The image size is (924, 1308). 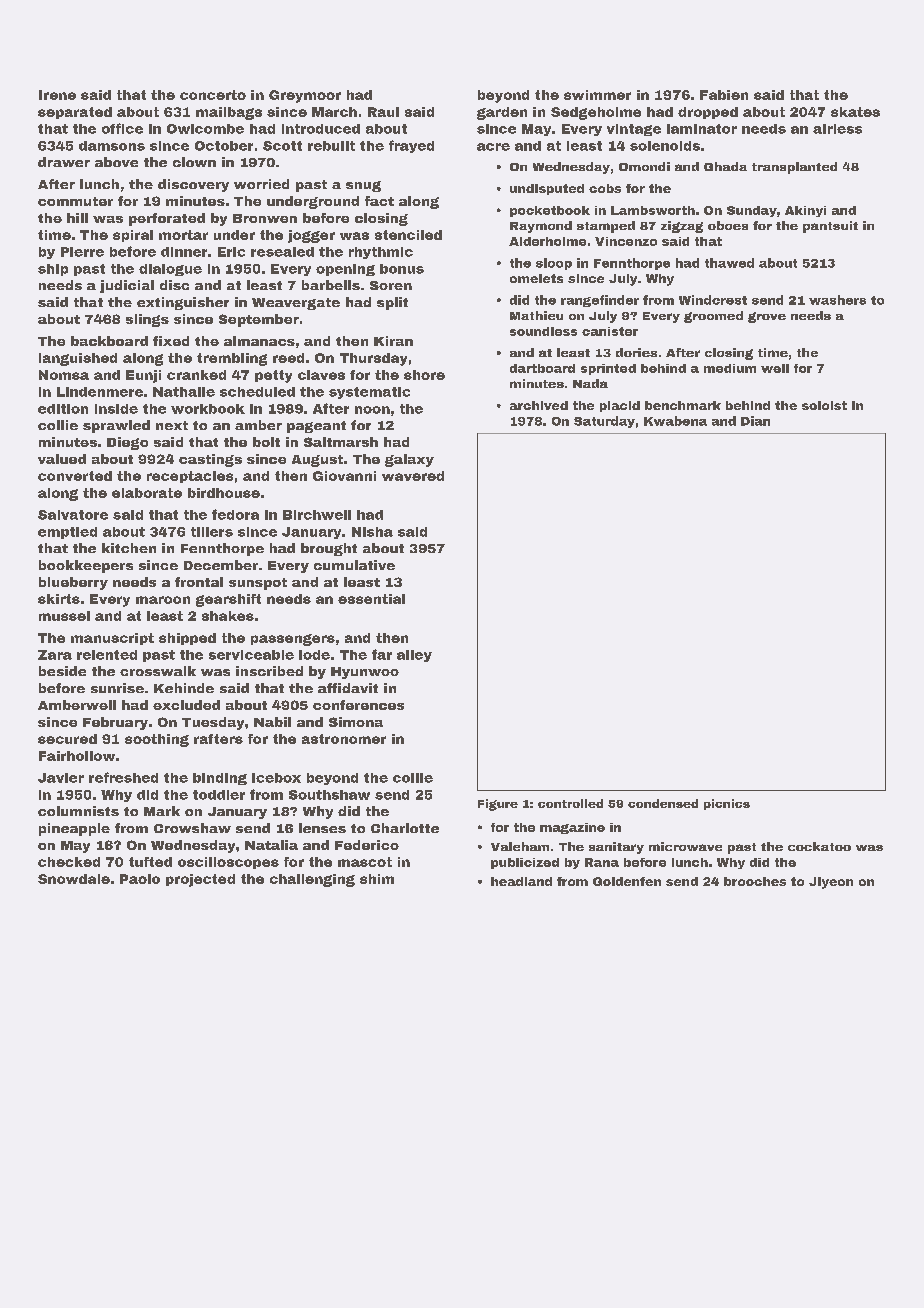 What do you see at coordinates (830, 227) in the screenshot?
I see `pantsuit` at bounding box center [830, 227].
